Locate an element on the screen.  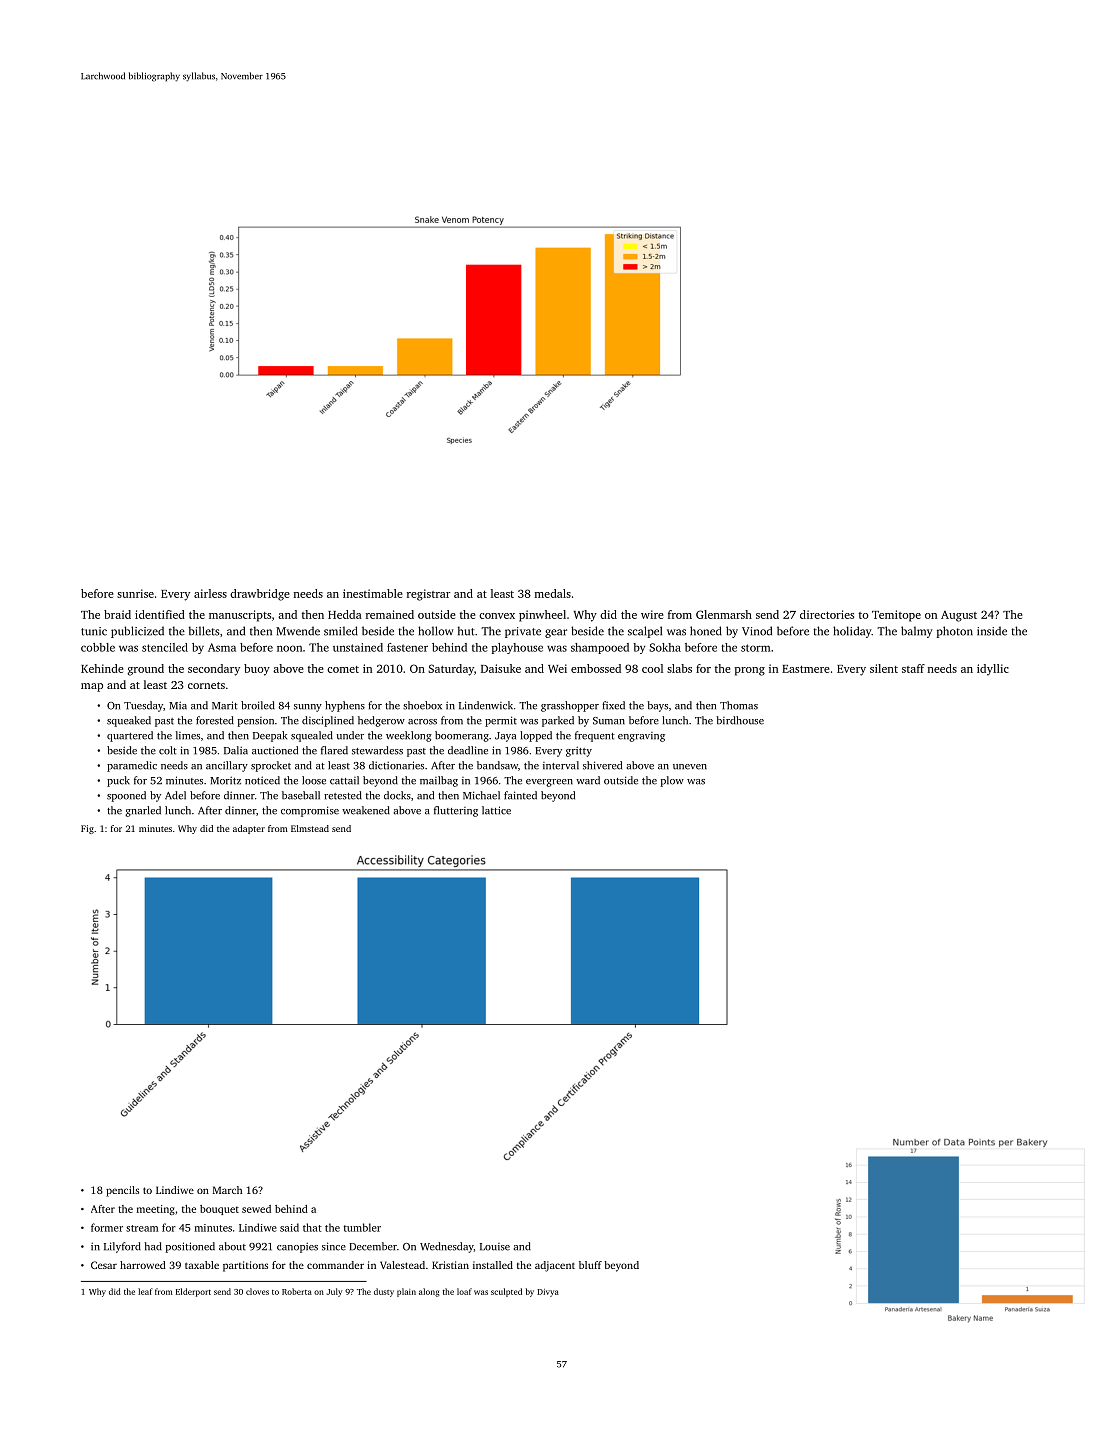
idyllic is located at coordinates (993, 670).
